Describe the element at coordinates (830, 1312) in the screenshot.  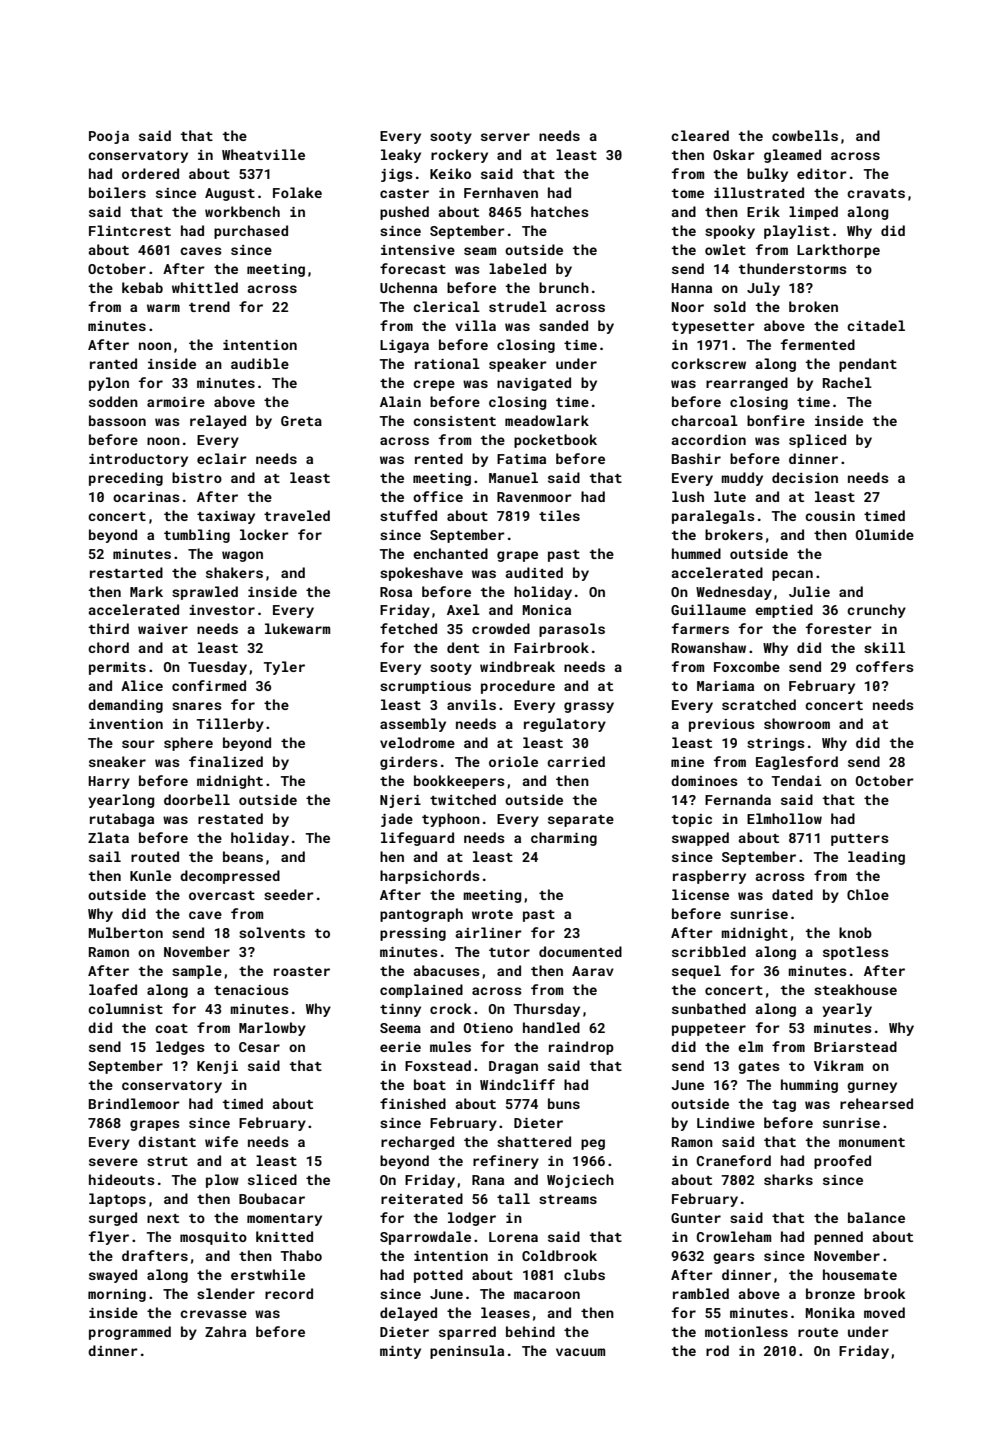
I see `Monika` at that location.
